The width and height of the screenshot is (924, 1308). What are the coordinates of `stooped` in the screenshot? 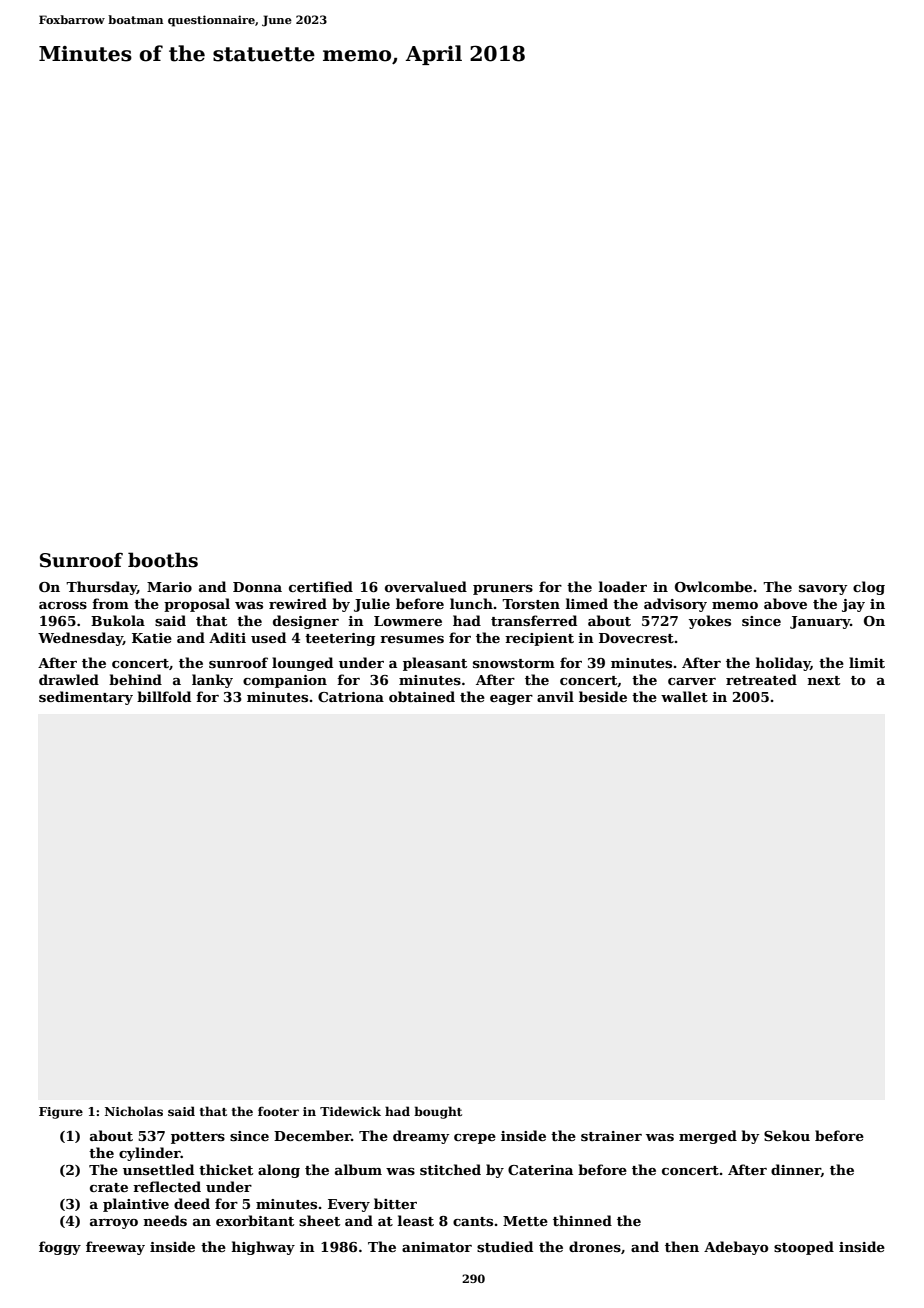 It's located at (804, 1248).
